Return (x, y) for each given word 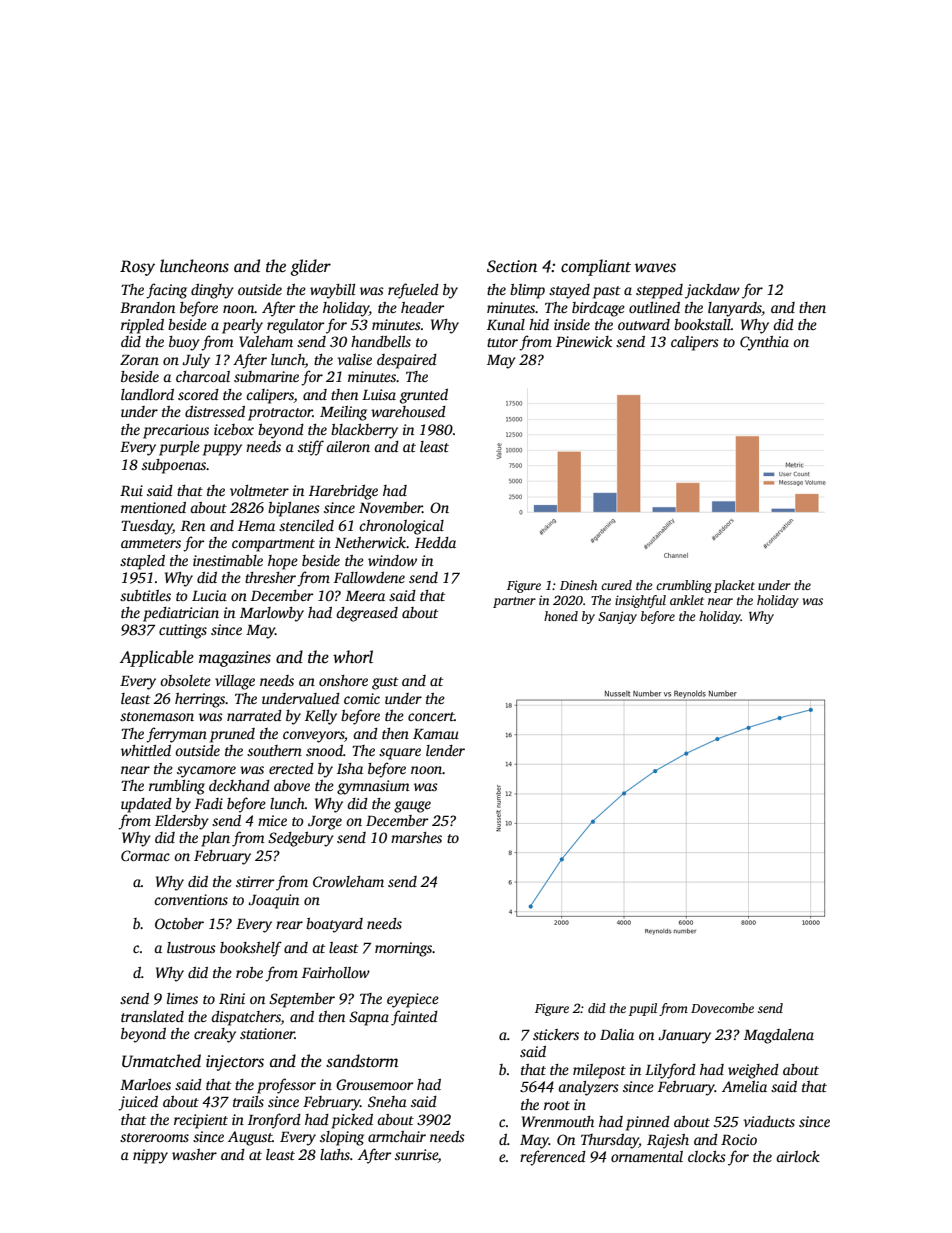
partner (514, 602)
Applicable (157, 658)
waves (655, 268)
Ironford (274, 1121)
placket (734, 586)
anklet (687, 600)
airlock (798, 1156)
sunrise (416, 1154)
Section (512, 266)
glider (310, 267)
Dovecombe (722, 1008)
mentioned (153, 507)
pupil (643, 1009)
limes (182, 998)
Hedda (435, 542)
